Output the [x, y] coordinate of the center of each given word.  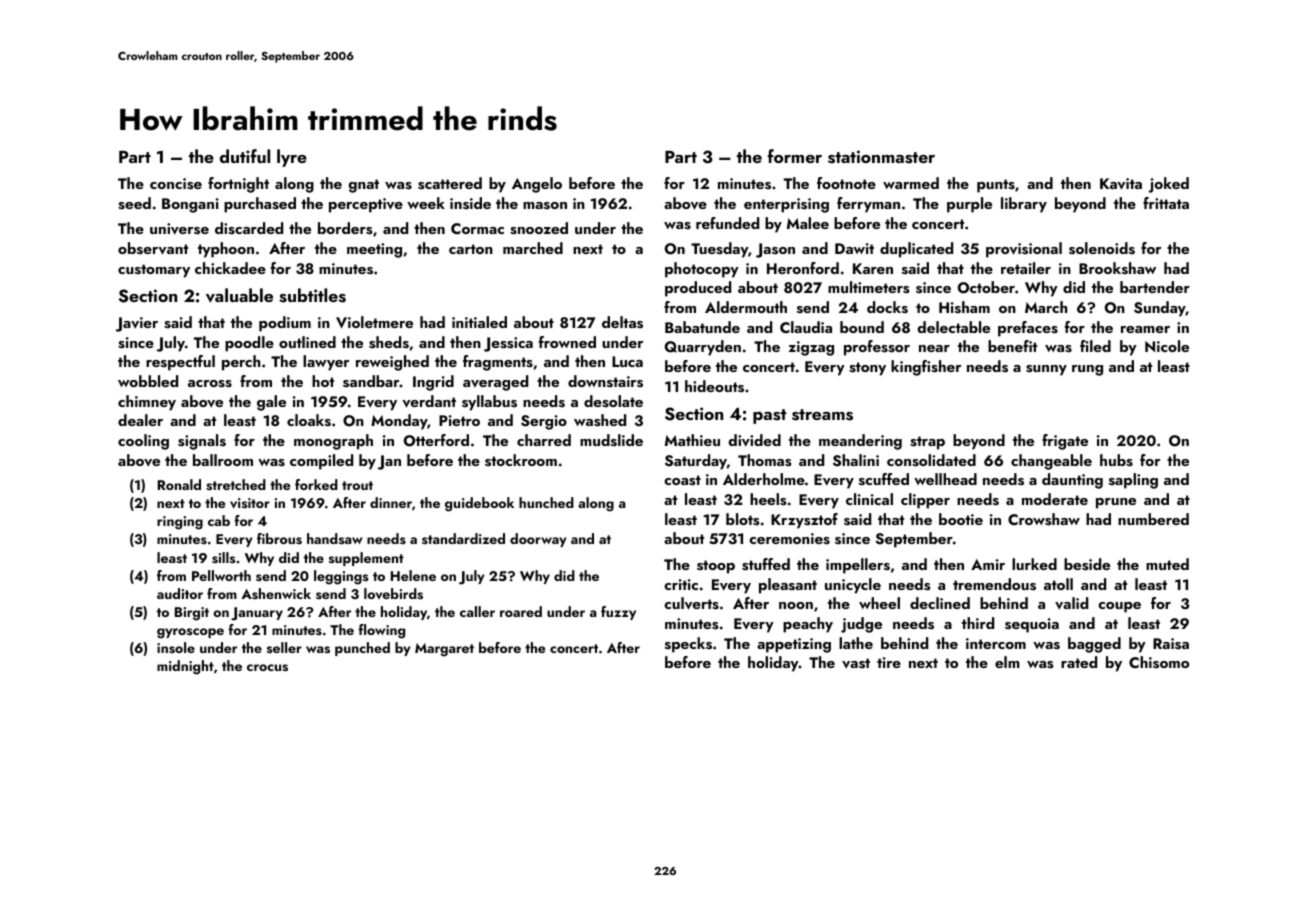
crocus [267, 668]
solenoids [1102, 248]
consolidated [931, 460]
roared [521, 611]
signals [202, 442]
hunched [546, 502]
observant [153, 248]
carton [471, 249]
